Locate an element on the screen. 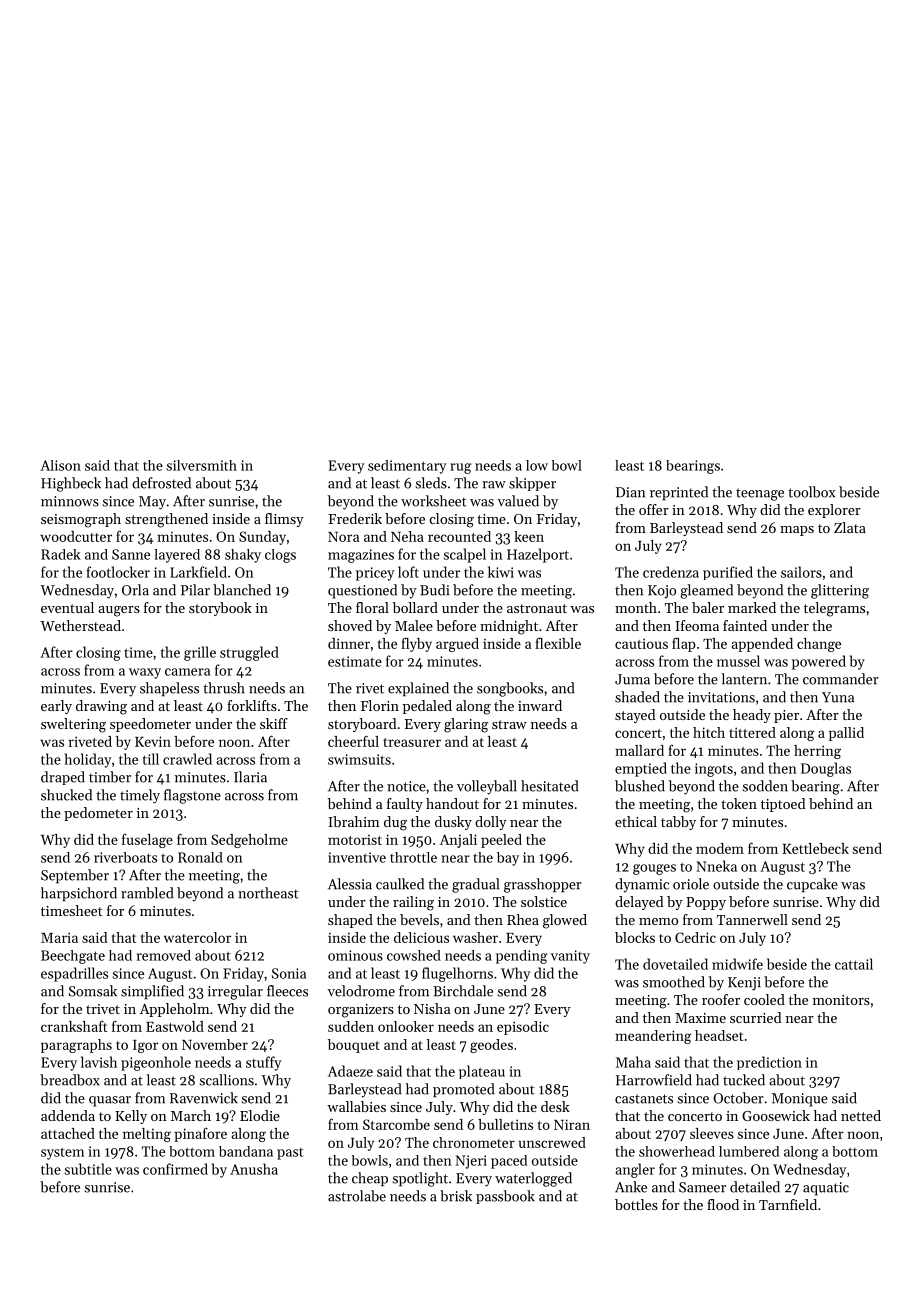  pending is located at coordinates (522, 957).
